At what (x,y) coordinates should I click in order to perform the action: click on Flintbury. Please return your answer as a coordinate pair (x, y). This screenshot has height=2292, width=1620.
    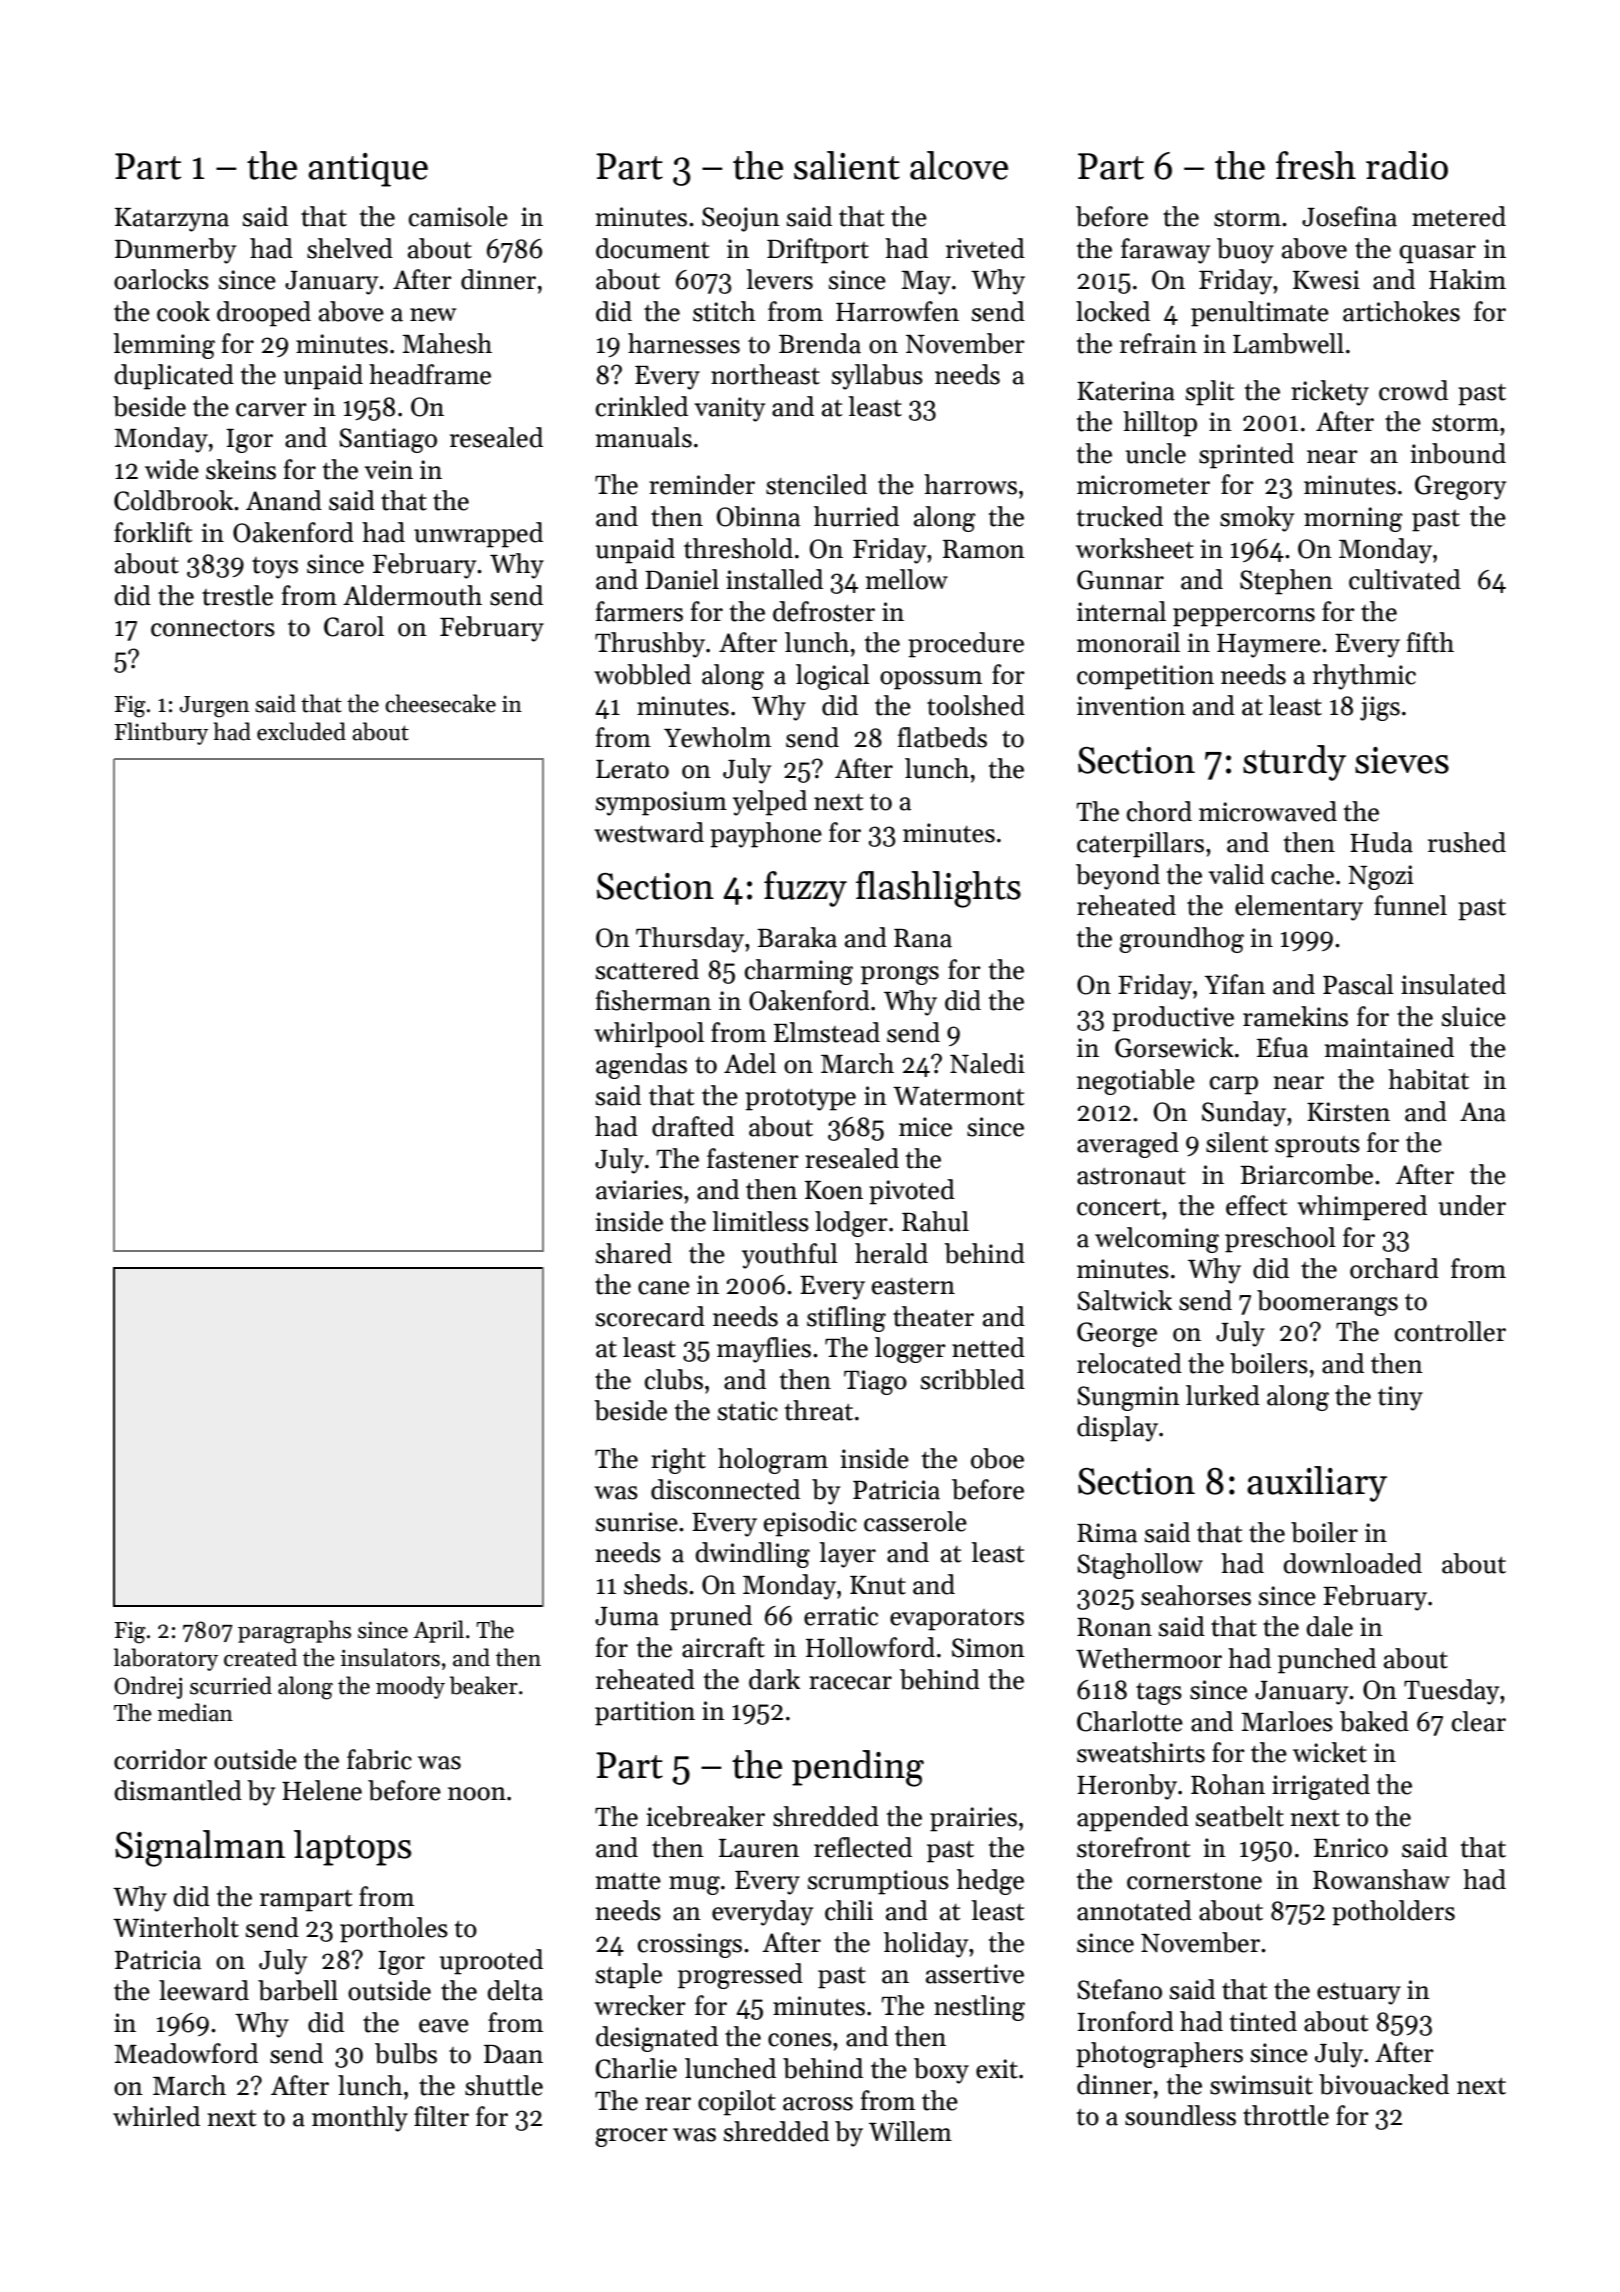
    Looking at the image, I should click on (161, 733).
